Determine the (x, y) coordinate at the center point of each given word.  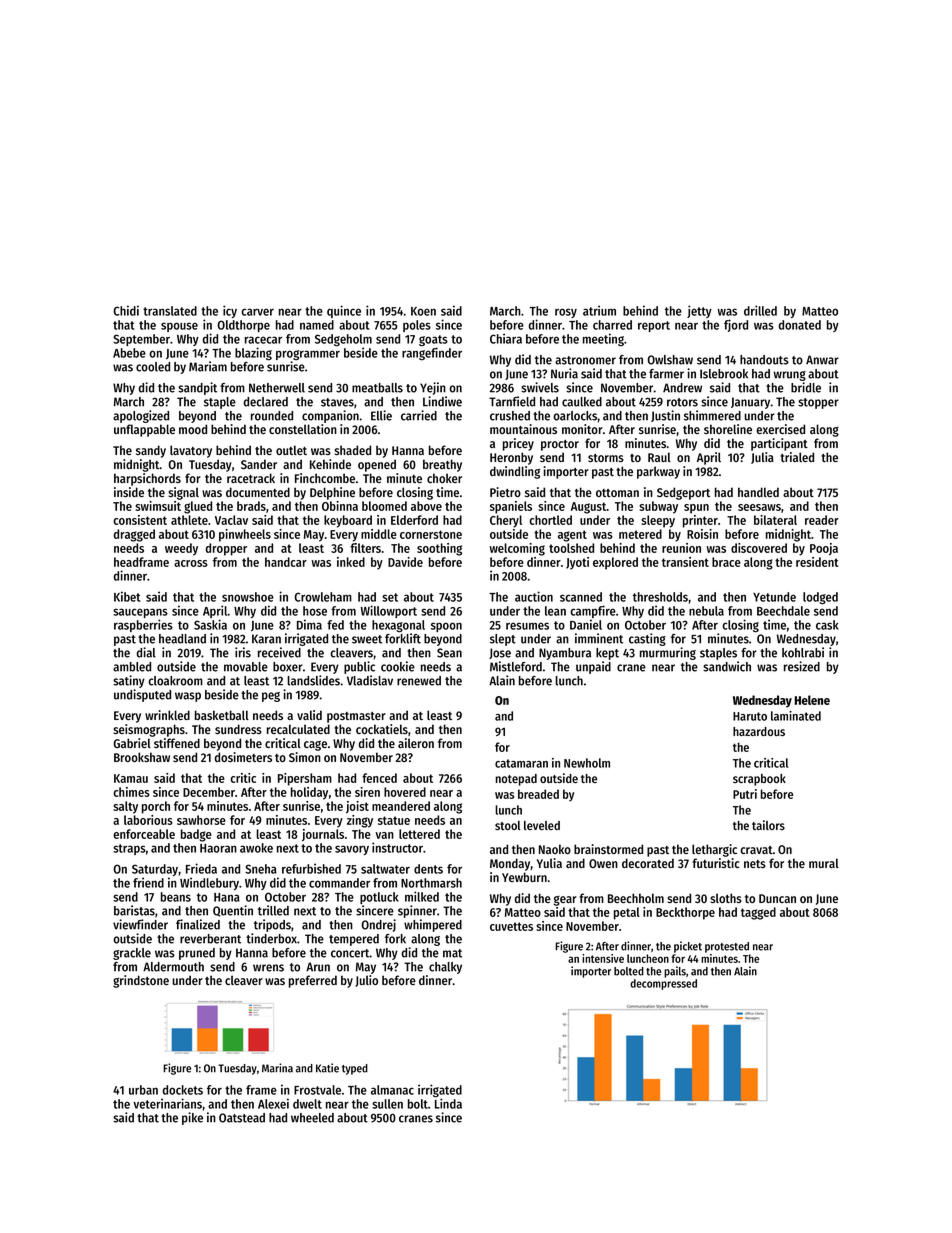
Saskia (210, 624)
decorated (648, 863)
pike (192, 1118)
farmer (666, 374)
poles (417, 326)
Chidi (126, 310)
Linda (448, 1103)
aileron (416, 743)
